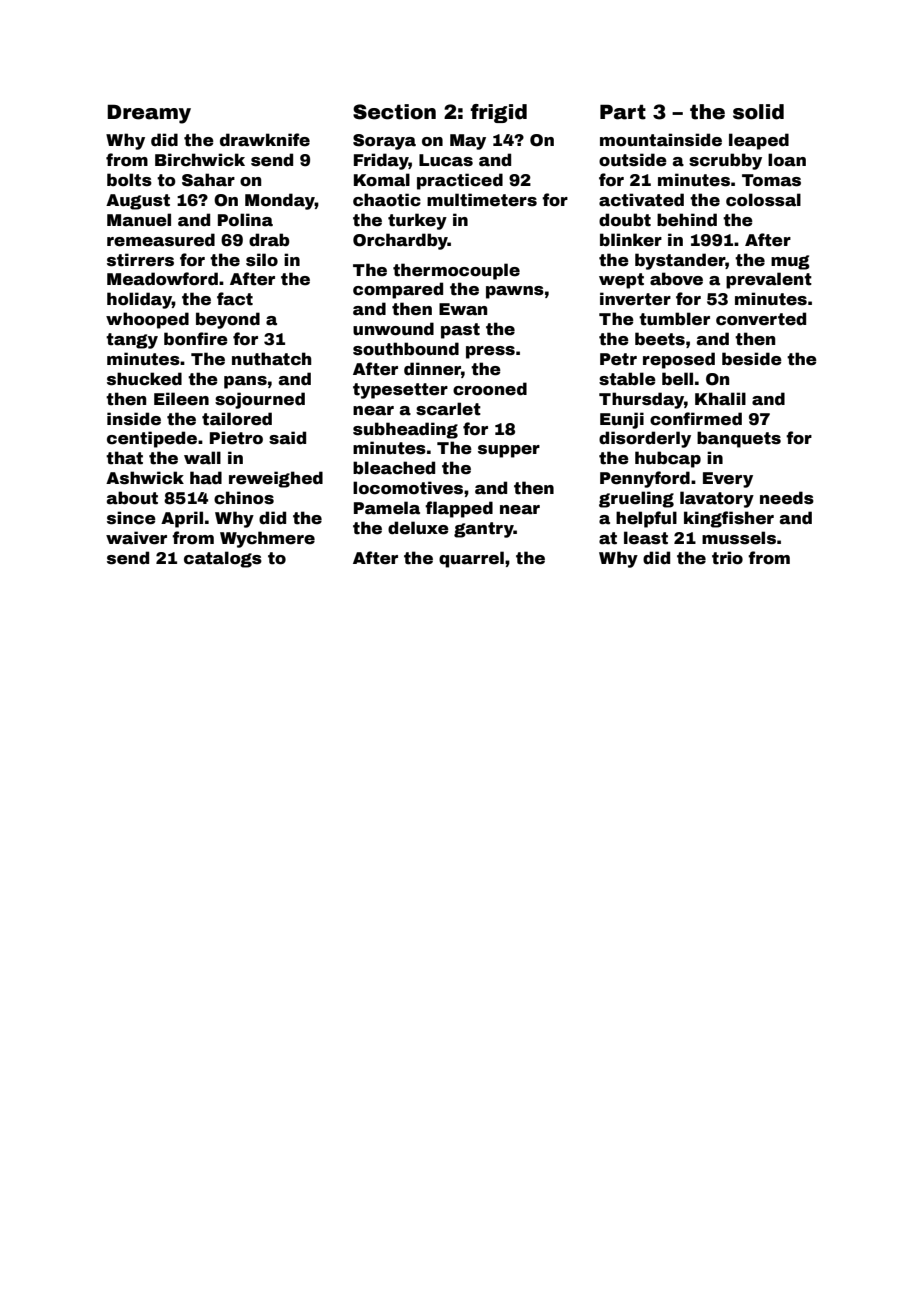 The image size is (924, 1308). I want to click on bystander, so click(680, 261).
